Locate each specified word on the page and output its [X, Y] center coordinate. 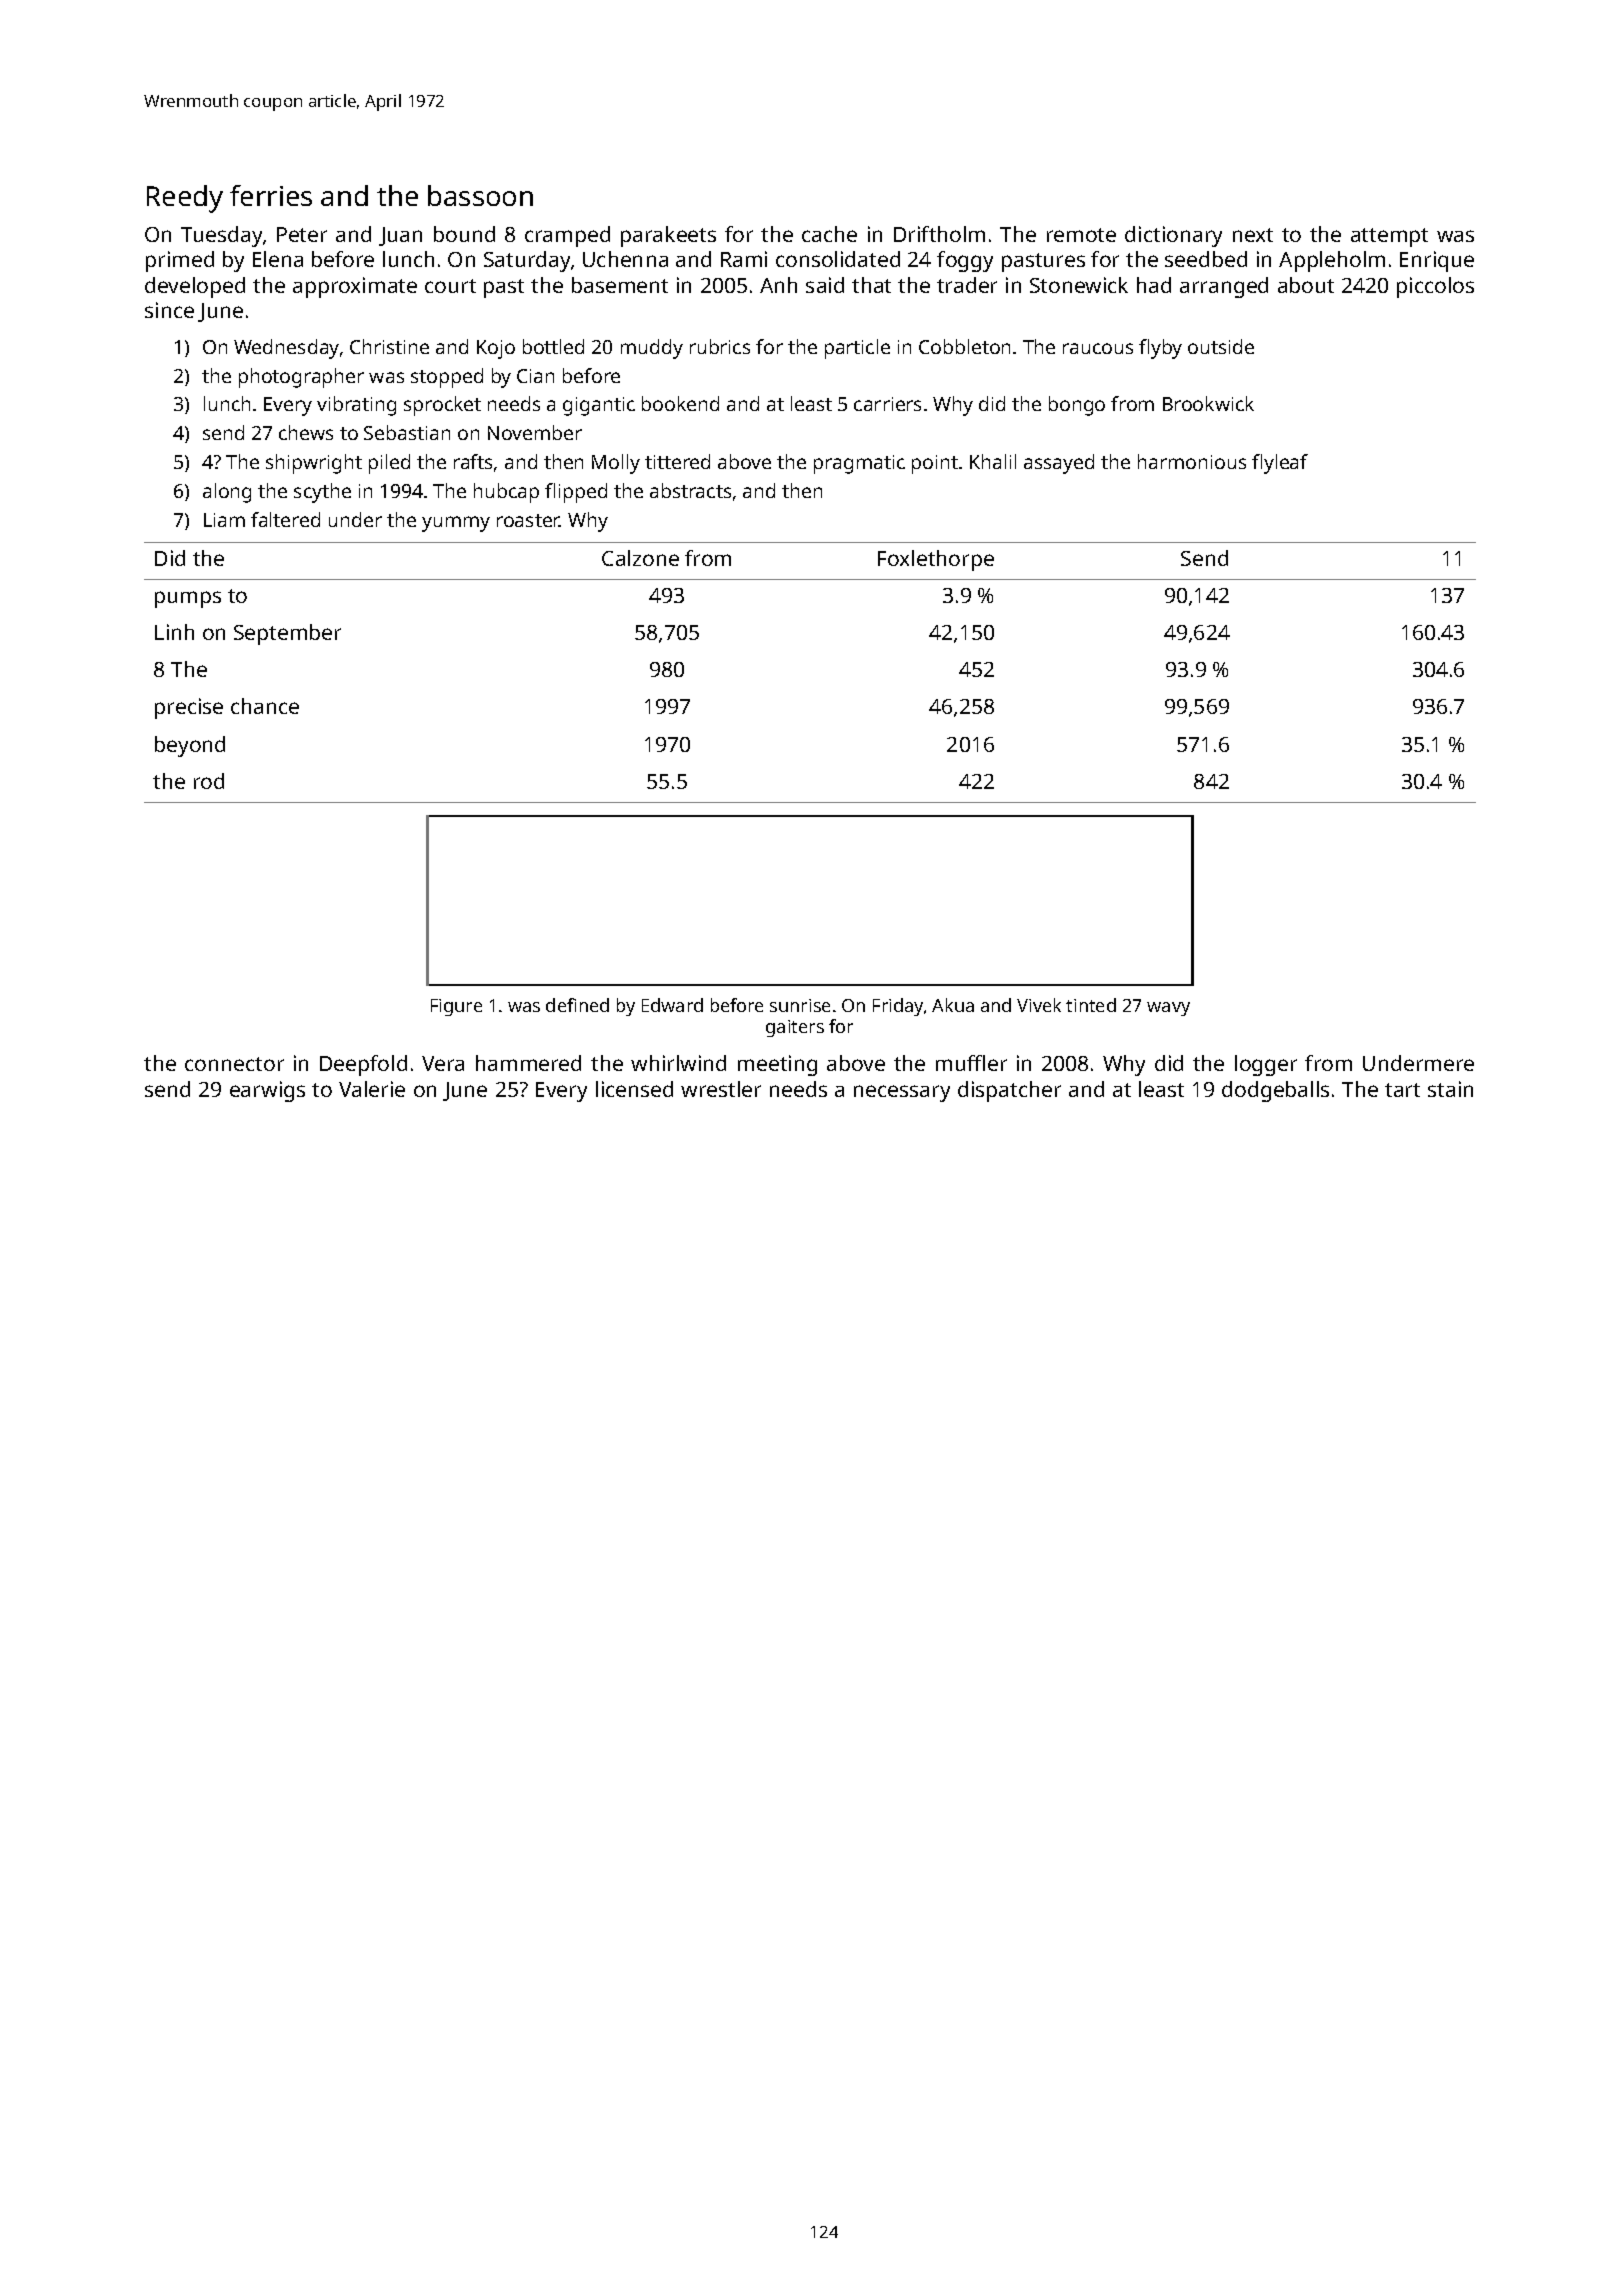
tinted [1091, 1005]
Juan [400, 236]
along [227, 493]
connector [234, 1064]
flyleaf [1280, 464]
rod [209, 781]
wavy [1168, 1009]
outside [1221, 346]
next [1253, 235]
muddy [652, 349]
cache [829, 234]
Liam [224, 520]
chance [265, 706]
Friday [898, 1007]
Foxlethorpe [936, 560]
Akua [953, 1005]
